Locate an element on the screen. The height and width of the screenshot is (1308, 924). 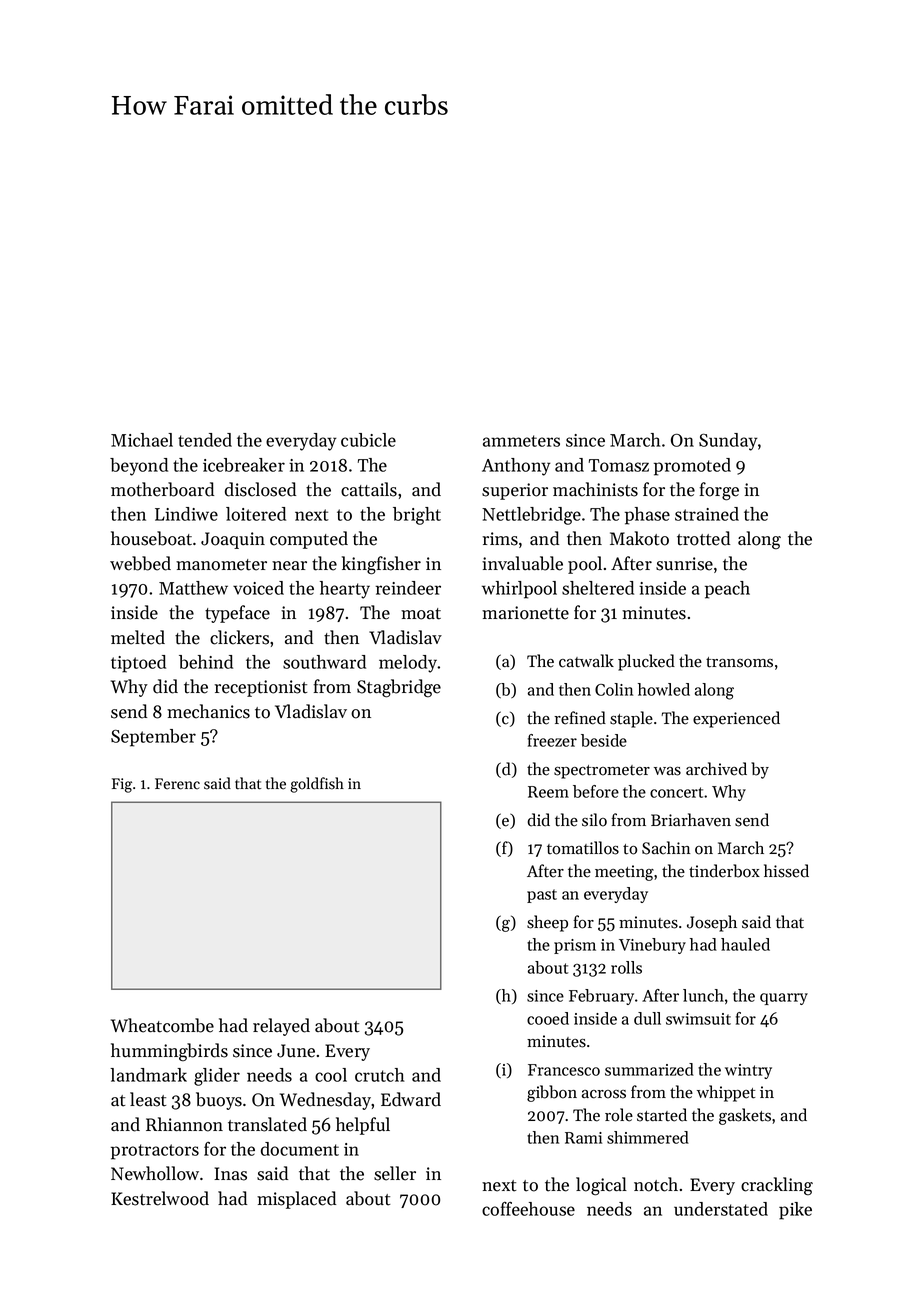
tiptoed is located at coordinates (138, 664).
